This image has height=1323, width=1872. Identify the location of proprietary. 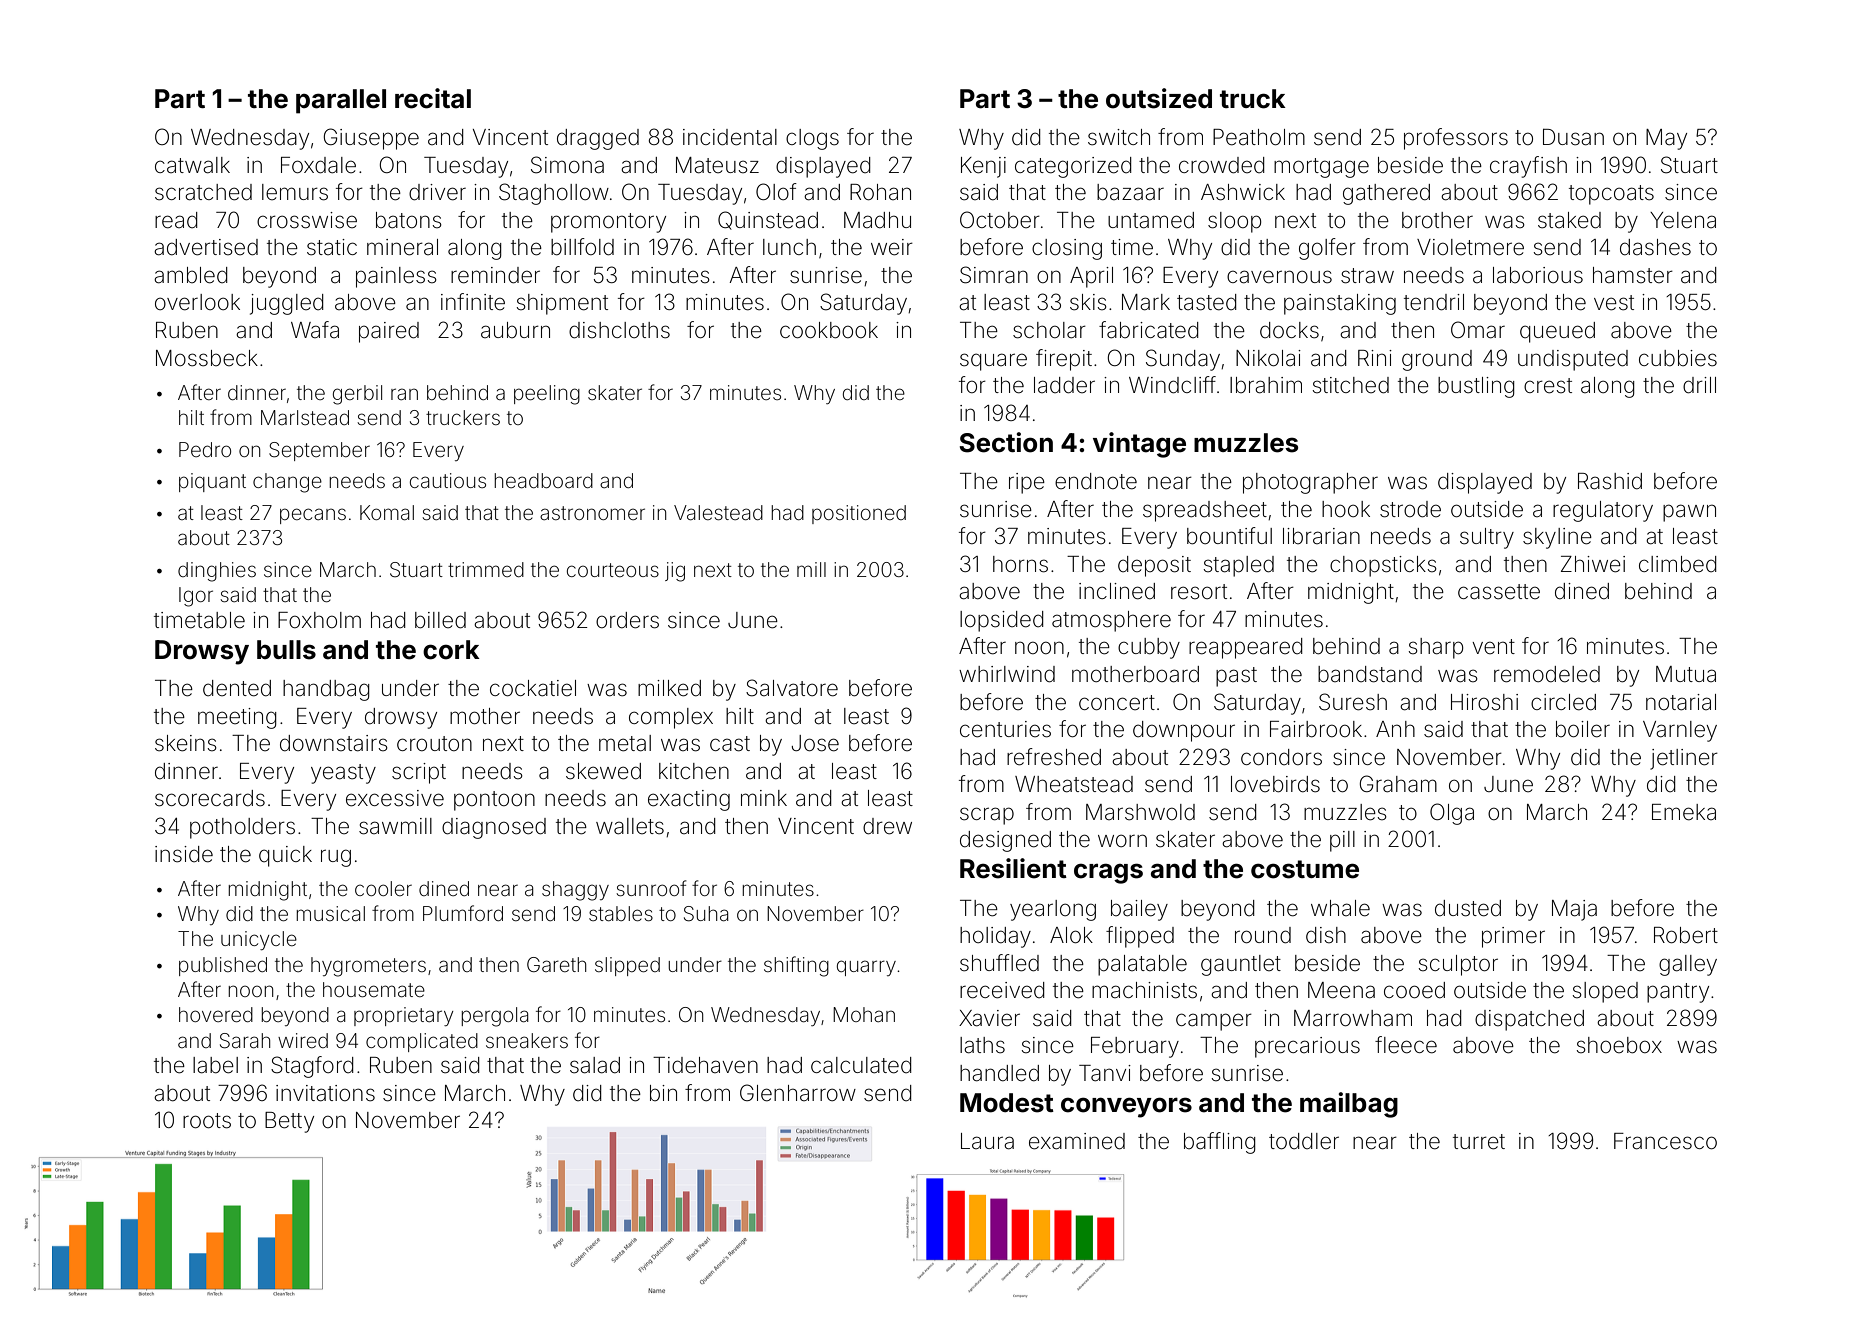
(404, 1016).
